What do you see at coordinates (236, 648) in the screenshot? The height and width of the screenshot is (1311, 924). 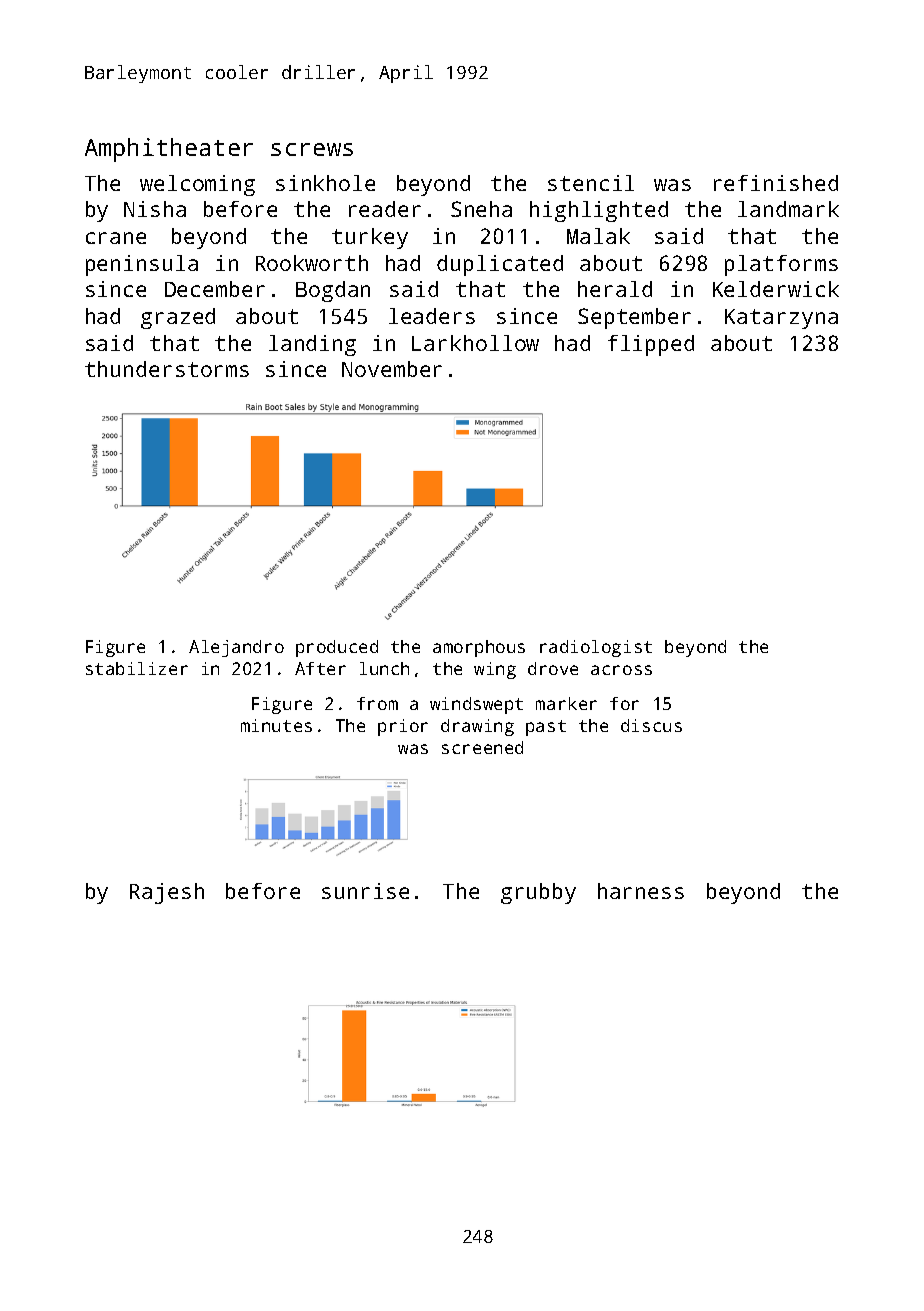 I see `Alejandro` at bounding box center [236, 648].
